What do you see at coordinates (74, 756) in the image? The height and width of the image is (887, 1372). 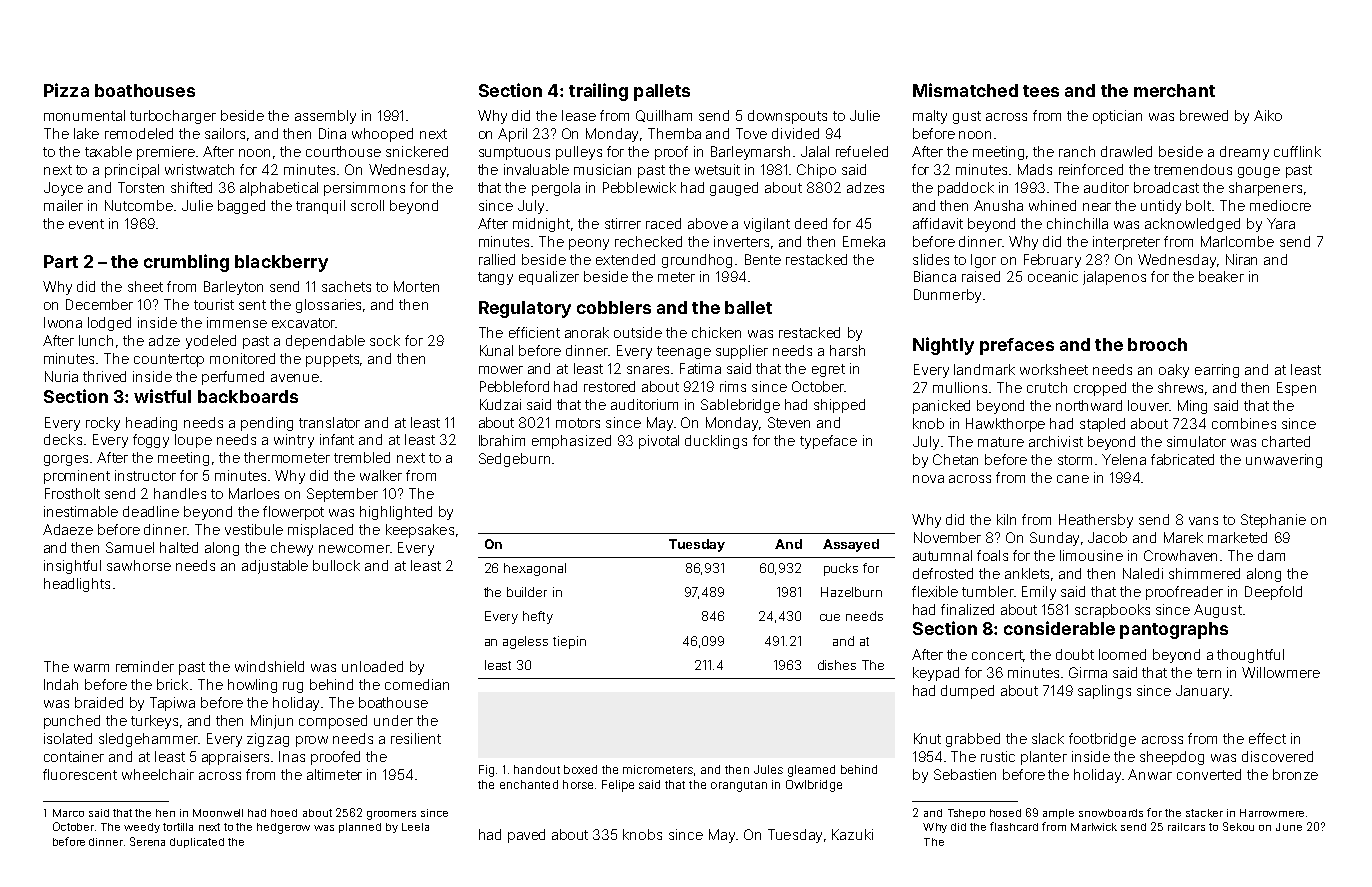 I see `container` at bounding box center [74, 756].
